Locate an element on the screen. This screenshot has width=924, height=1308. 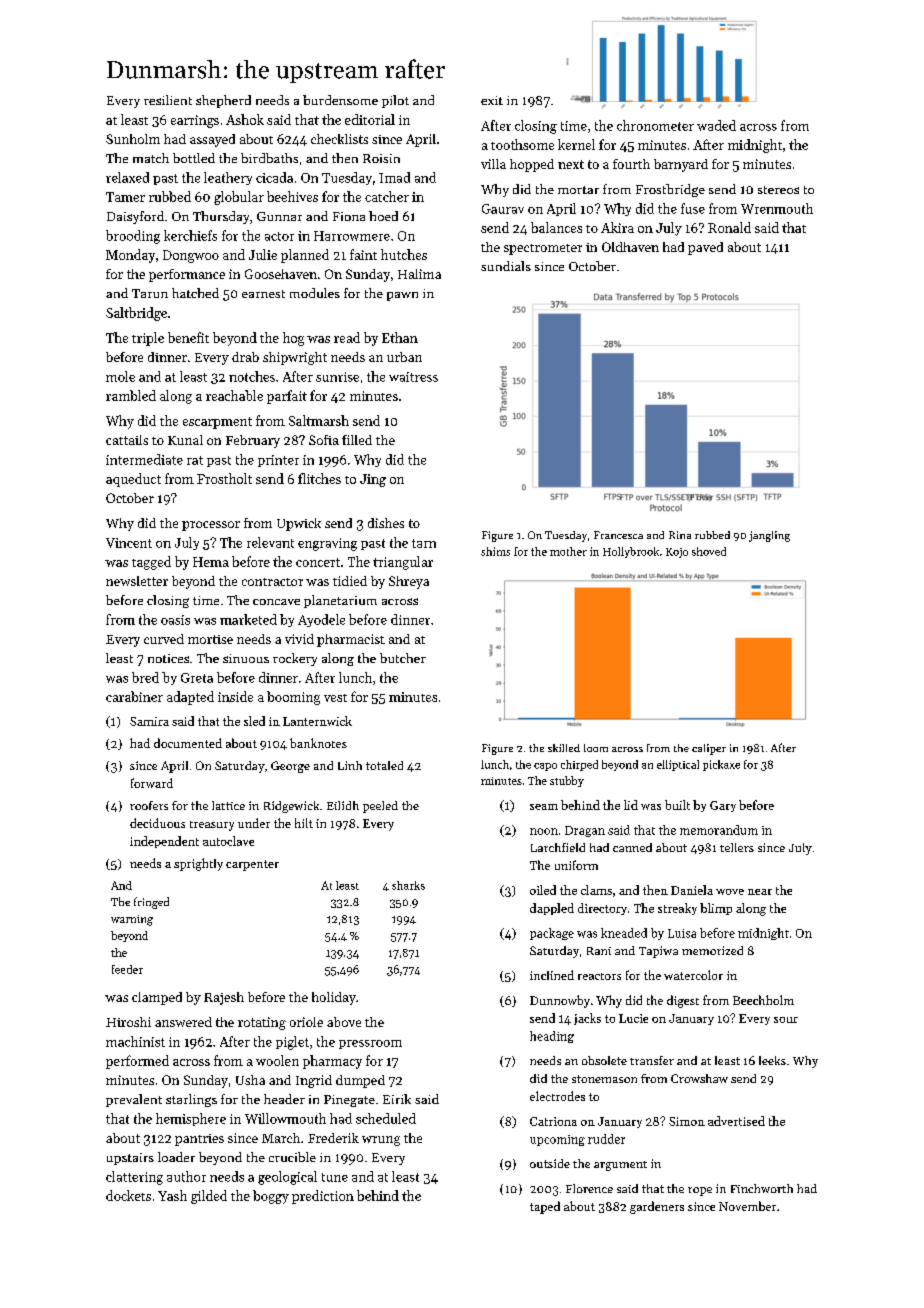
Usha is located at coordinates (250, 1080).
